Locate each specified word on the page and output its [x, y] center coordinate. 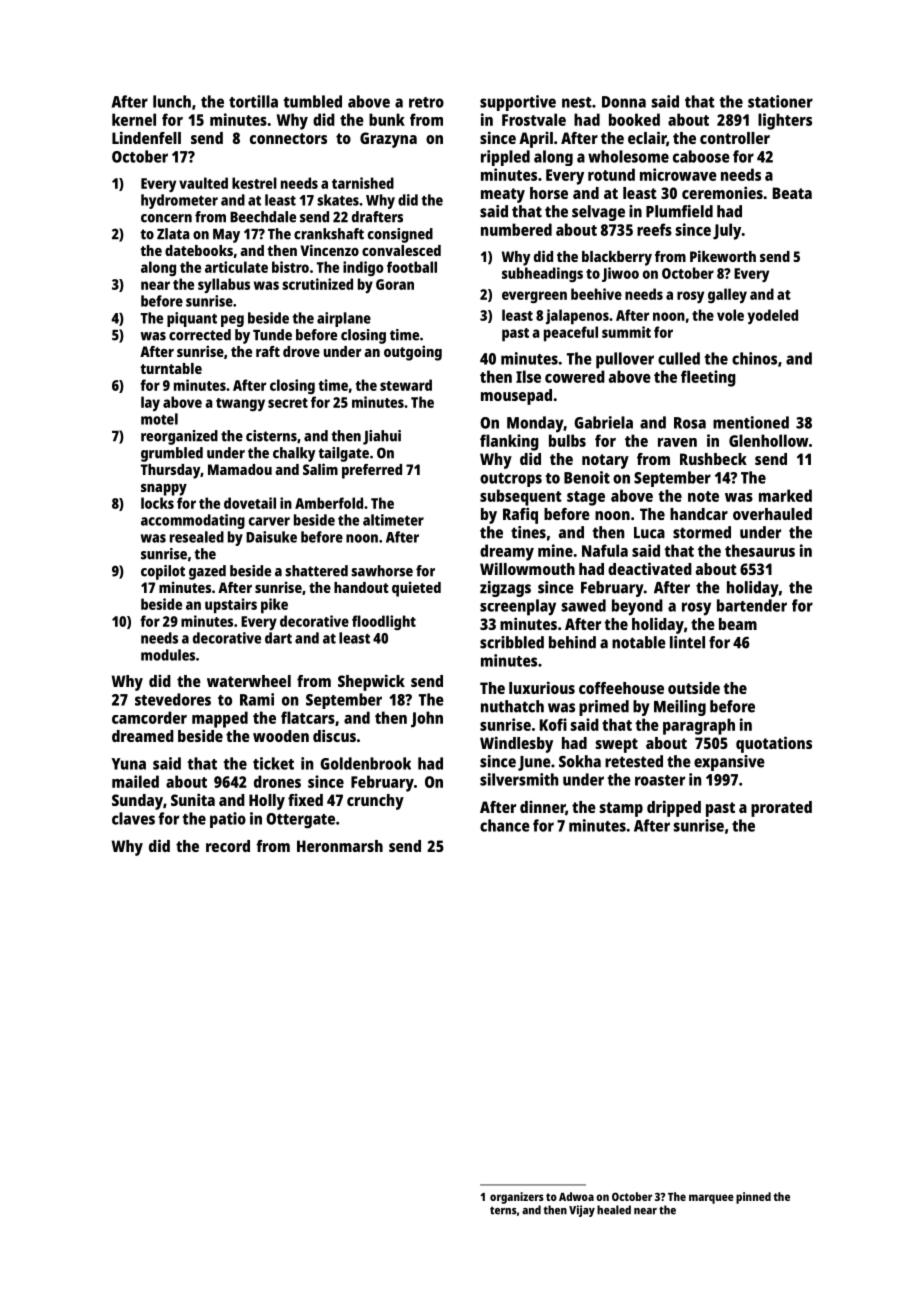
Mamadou [240, 469]
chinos [754, 358]
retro [426, 102]
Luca [649, 533]
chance [505, 825]
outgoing [413, 353]
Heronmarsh [340, 846]
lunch [172, 101]
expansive [729, 763]
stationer [780, 101]
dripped [674, 808]
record [228, 846]
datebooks [199, 250]
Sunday [137, 802]
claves [133, 818]
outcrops [511, 480]
